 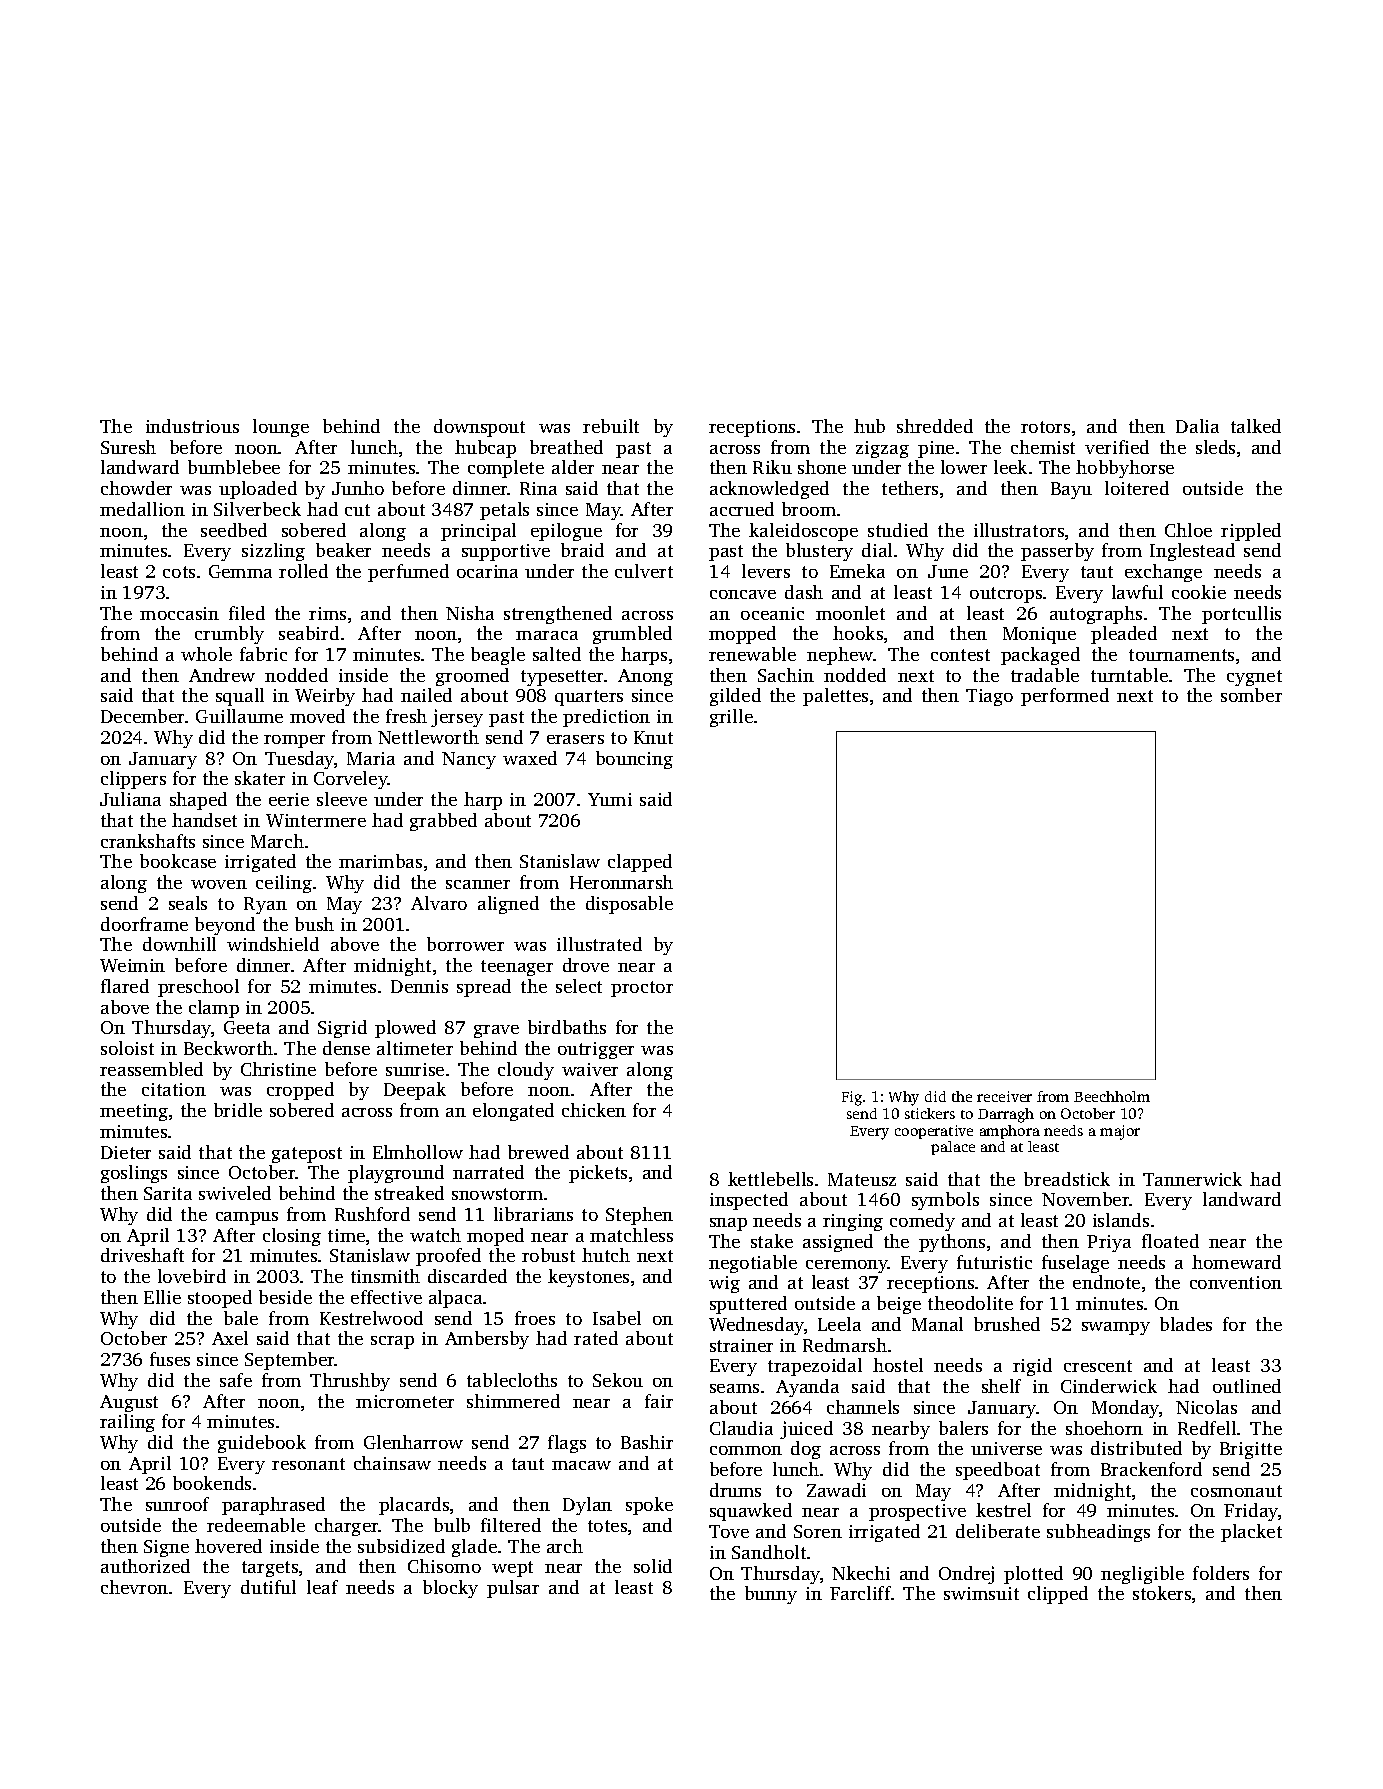 I want to click on Elmhollow, so click(x=418, y=1152).
